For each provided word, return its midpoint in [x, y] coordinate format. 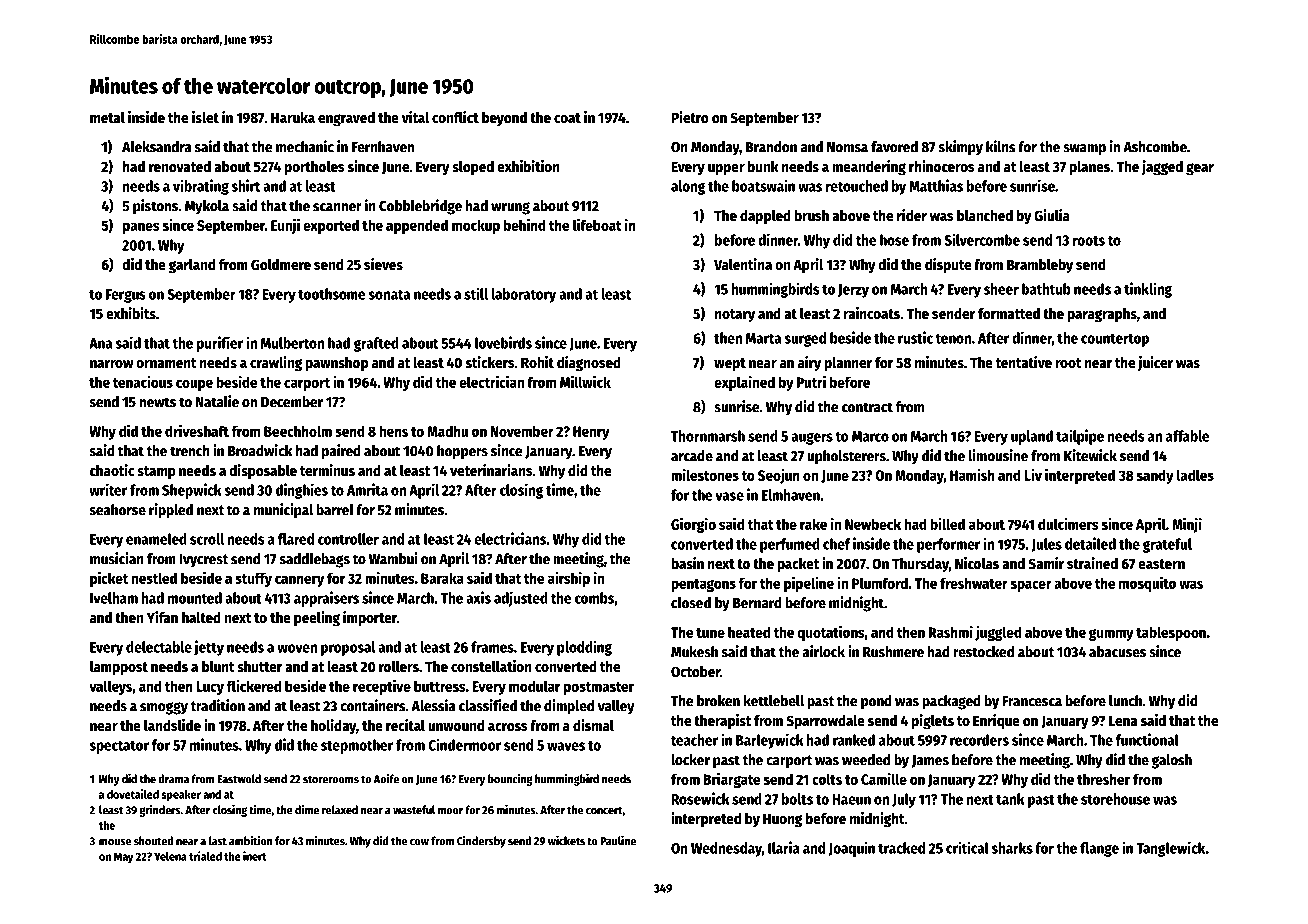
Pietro [690, 117]
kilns [1001, 146]
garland [192, 266]
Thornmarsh [708, 436]
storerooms [331, 779]
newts [157, 402]
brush [811, 215]
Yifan [162, 617]
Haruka [293, 117]
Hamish [972, 475]
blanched [985, 215]
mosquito [1147, 584]
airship [569, 579]
